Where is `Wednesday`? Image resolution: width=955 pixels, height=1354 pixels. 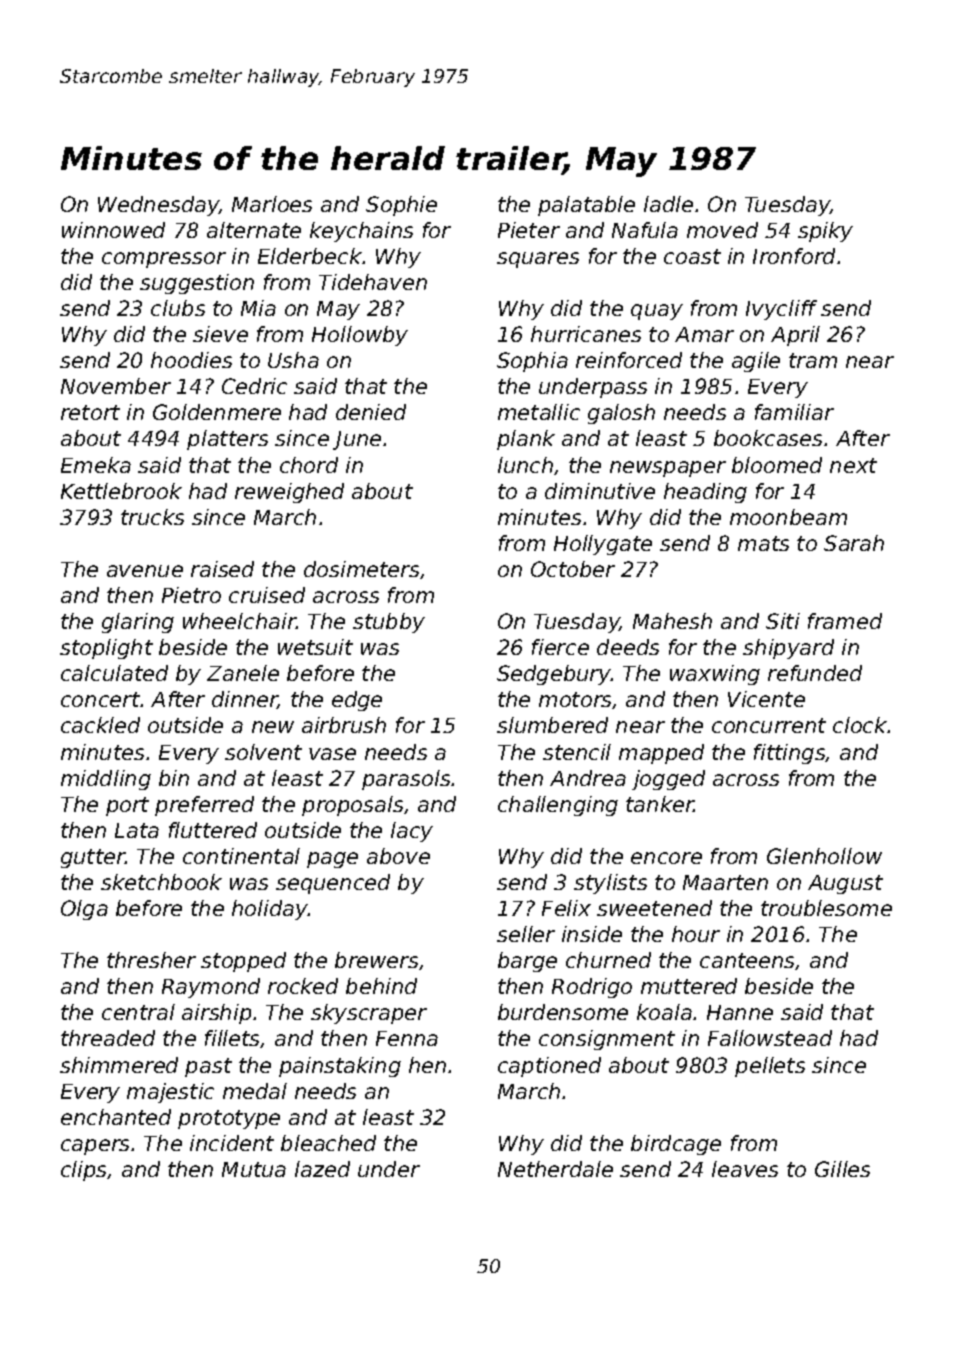 Wednesday is located at coordinates (158, 206).
